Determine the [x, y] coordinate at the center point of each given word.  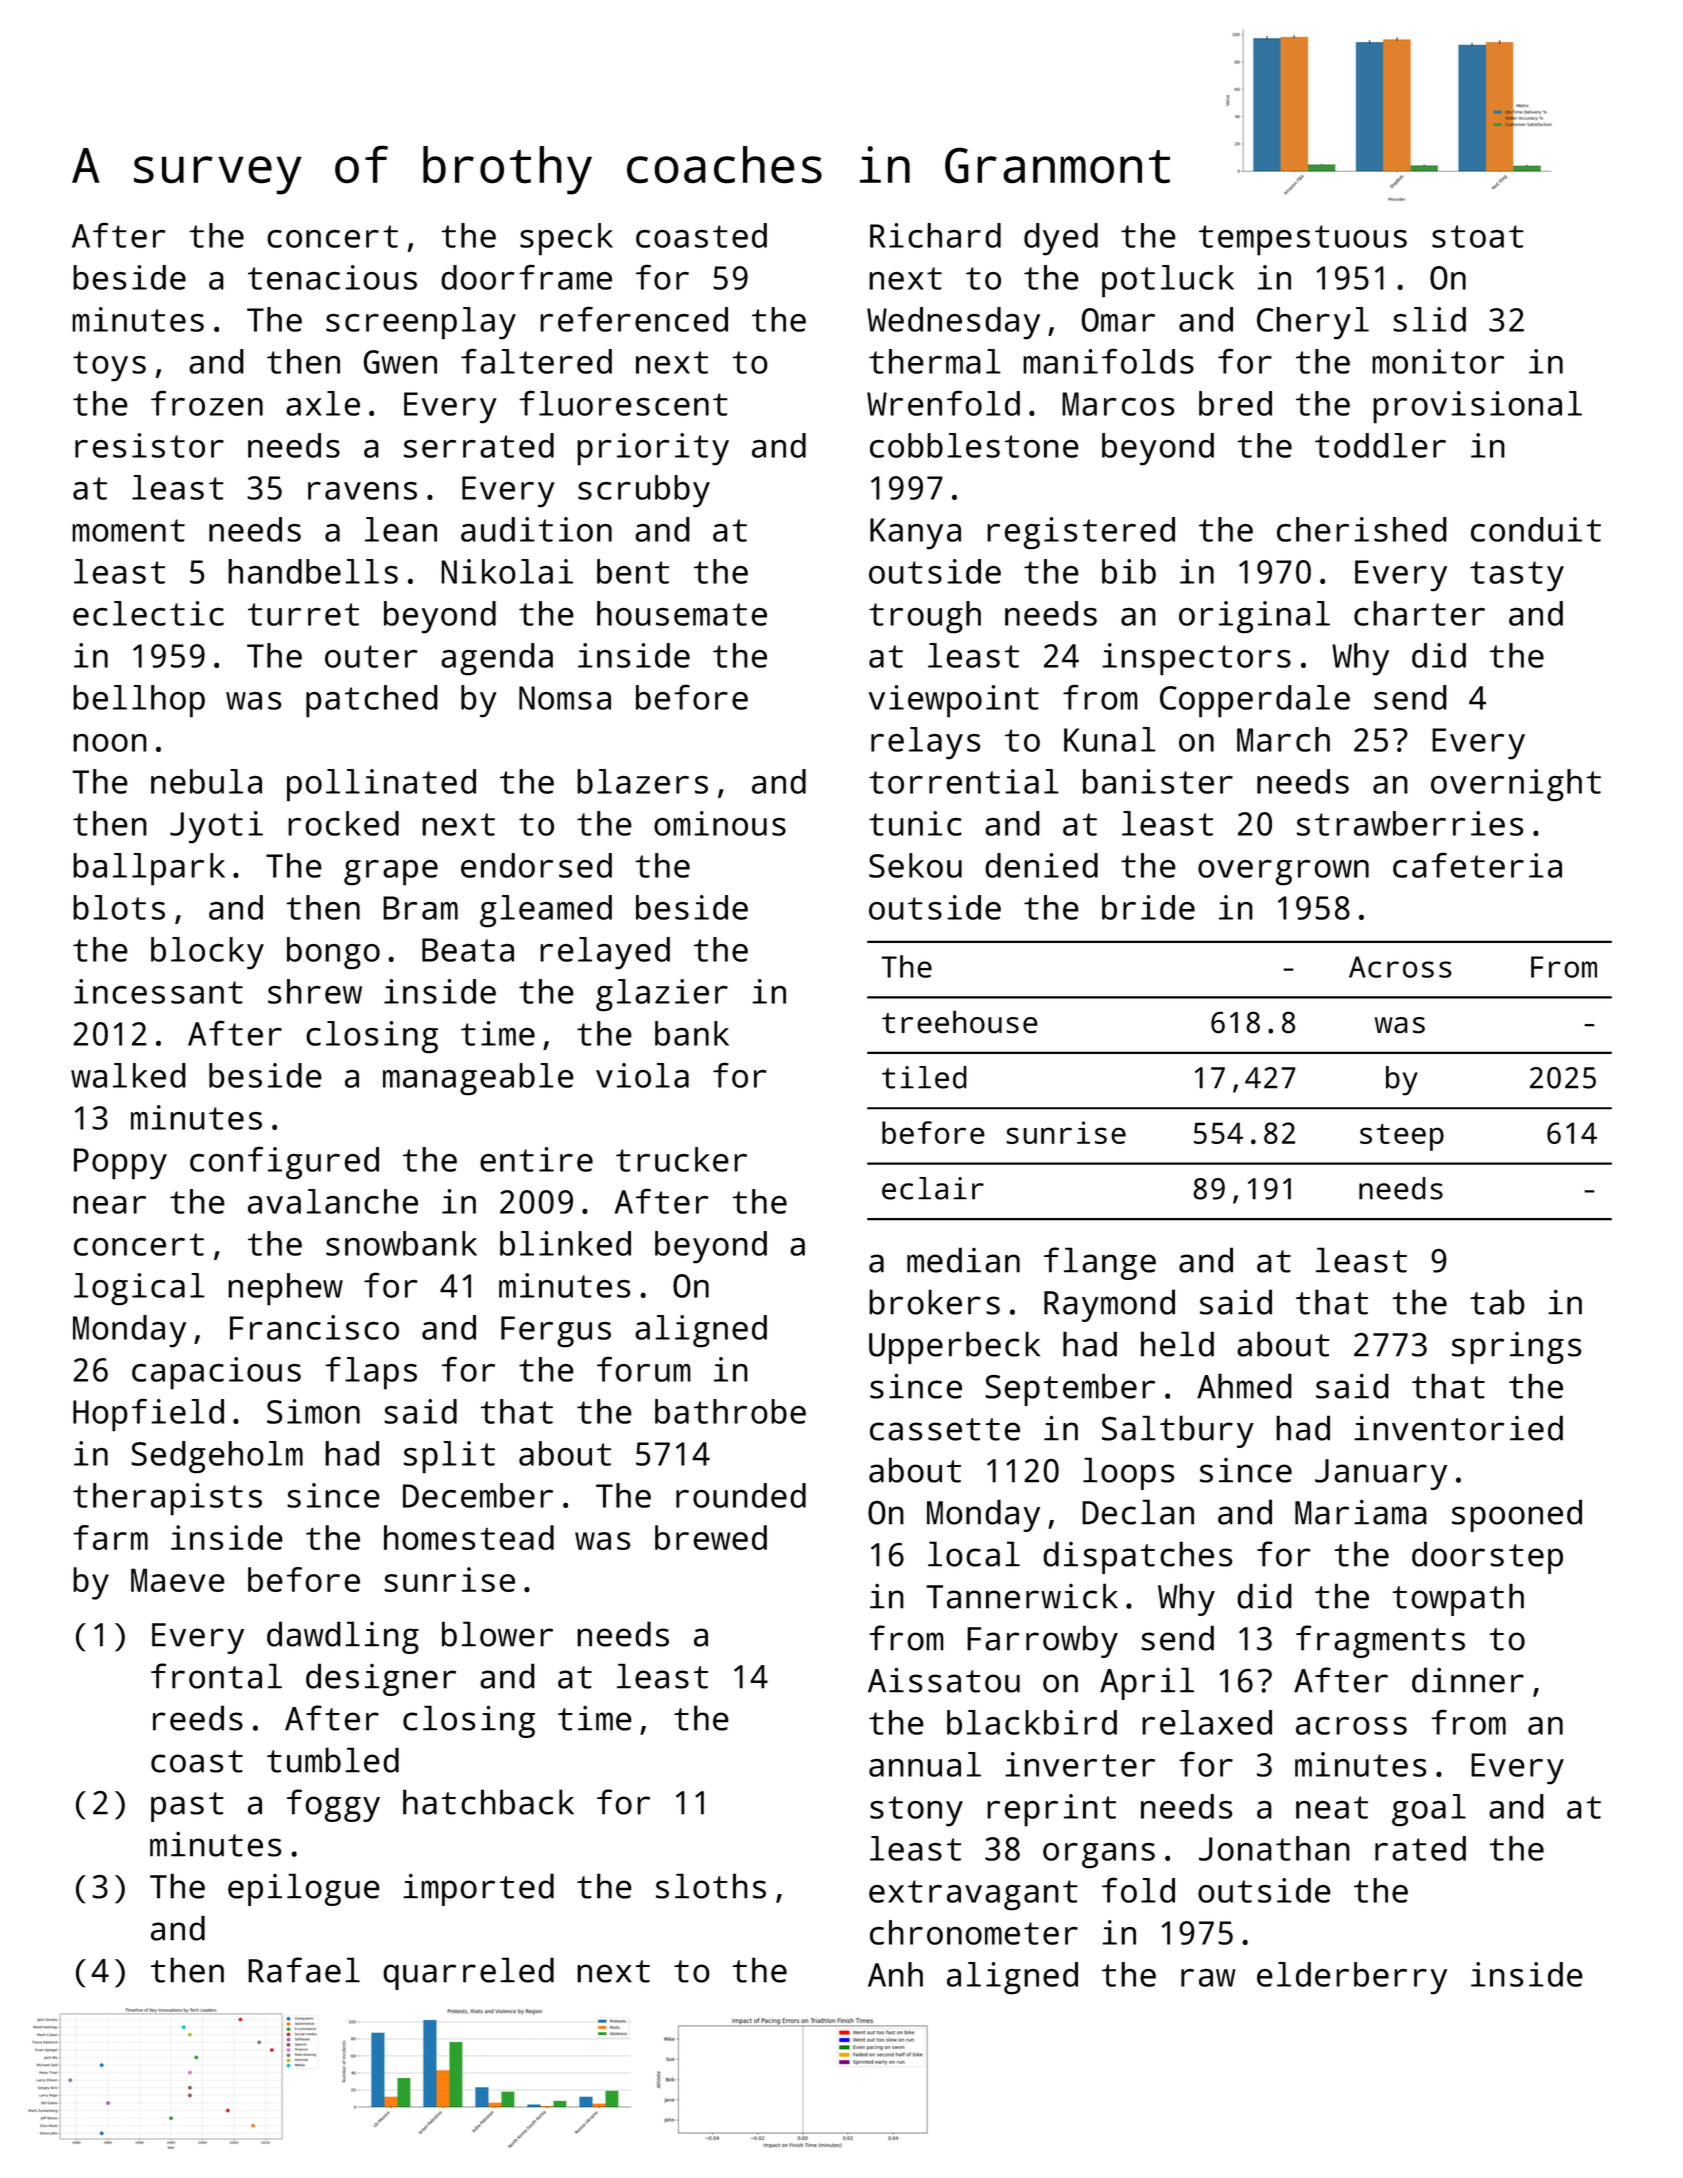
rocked [343, 823]
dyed [1061, 239]
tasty [1517, 576]
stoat [1478, 236]
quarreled [468, 1973]
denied [1041, 865]
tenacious [332, 277]
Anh [895, 1974]
